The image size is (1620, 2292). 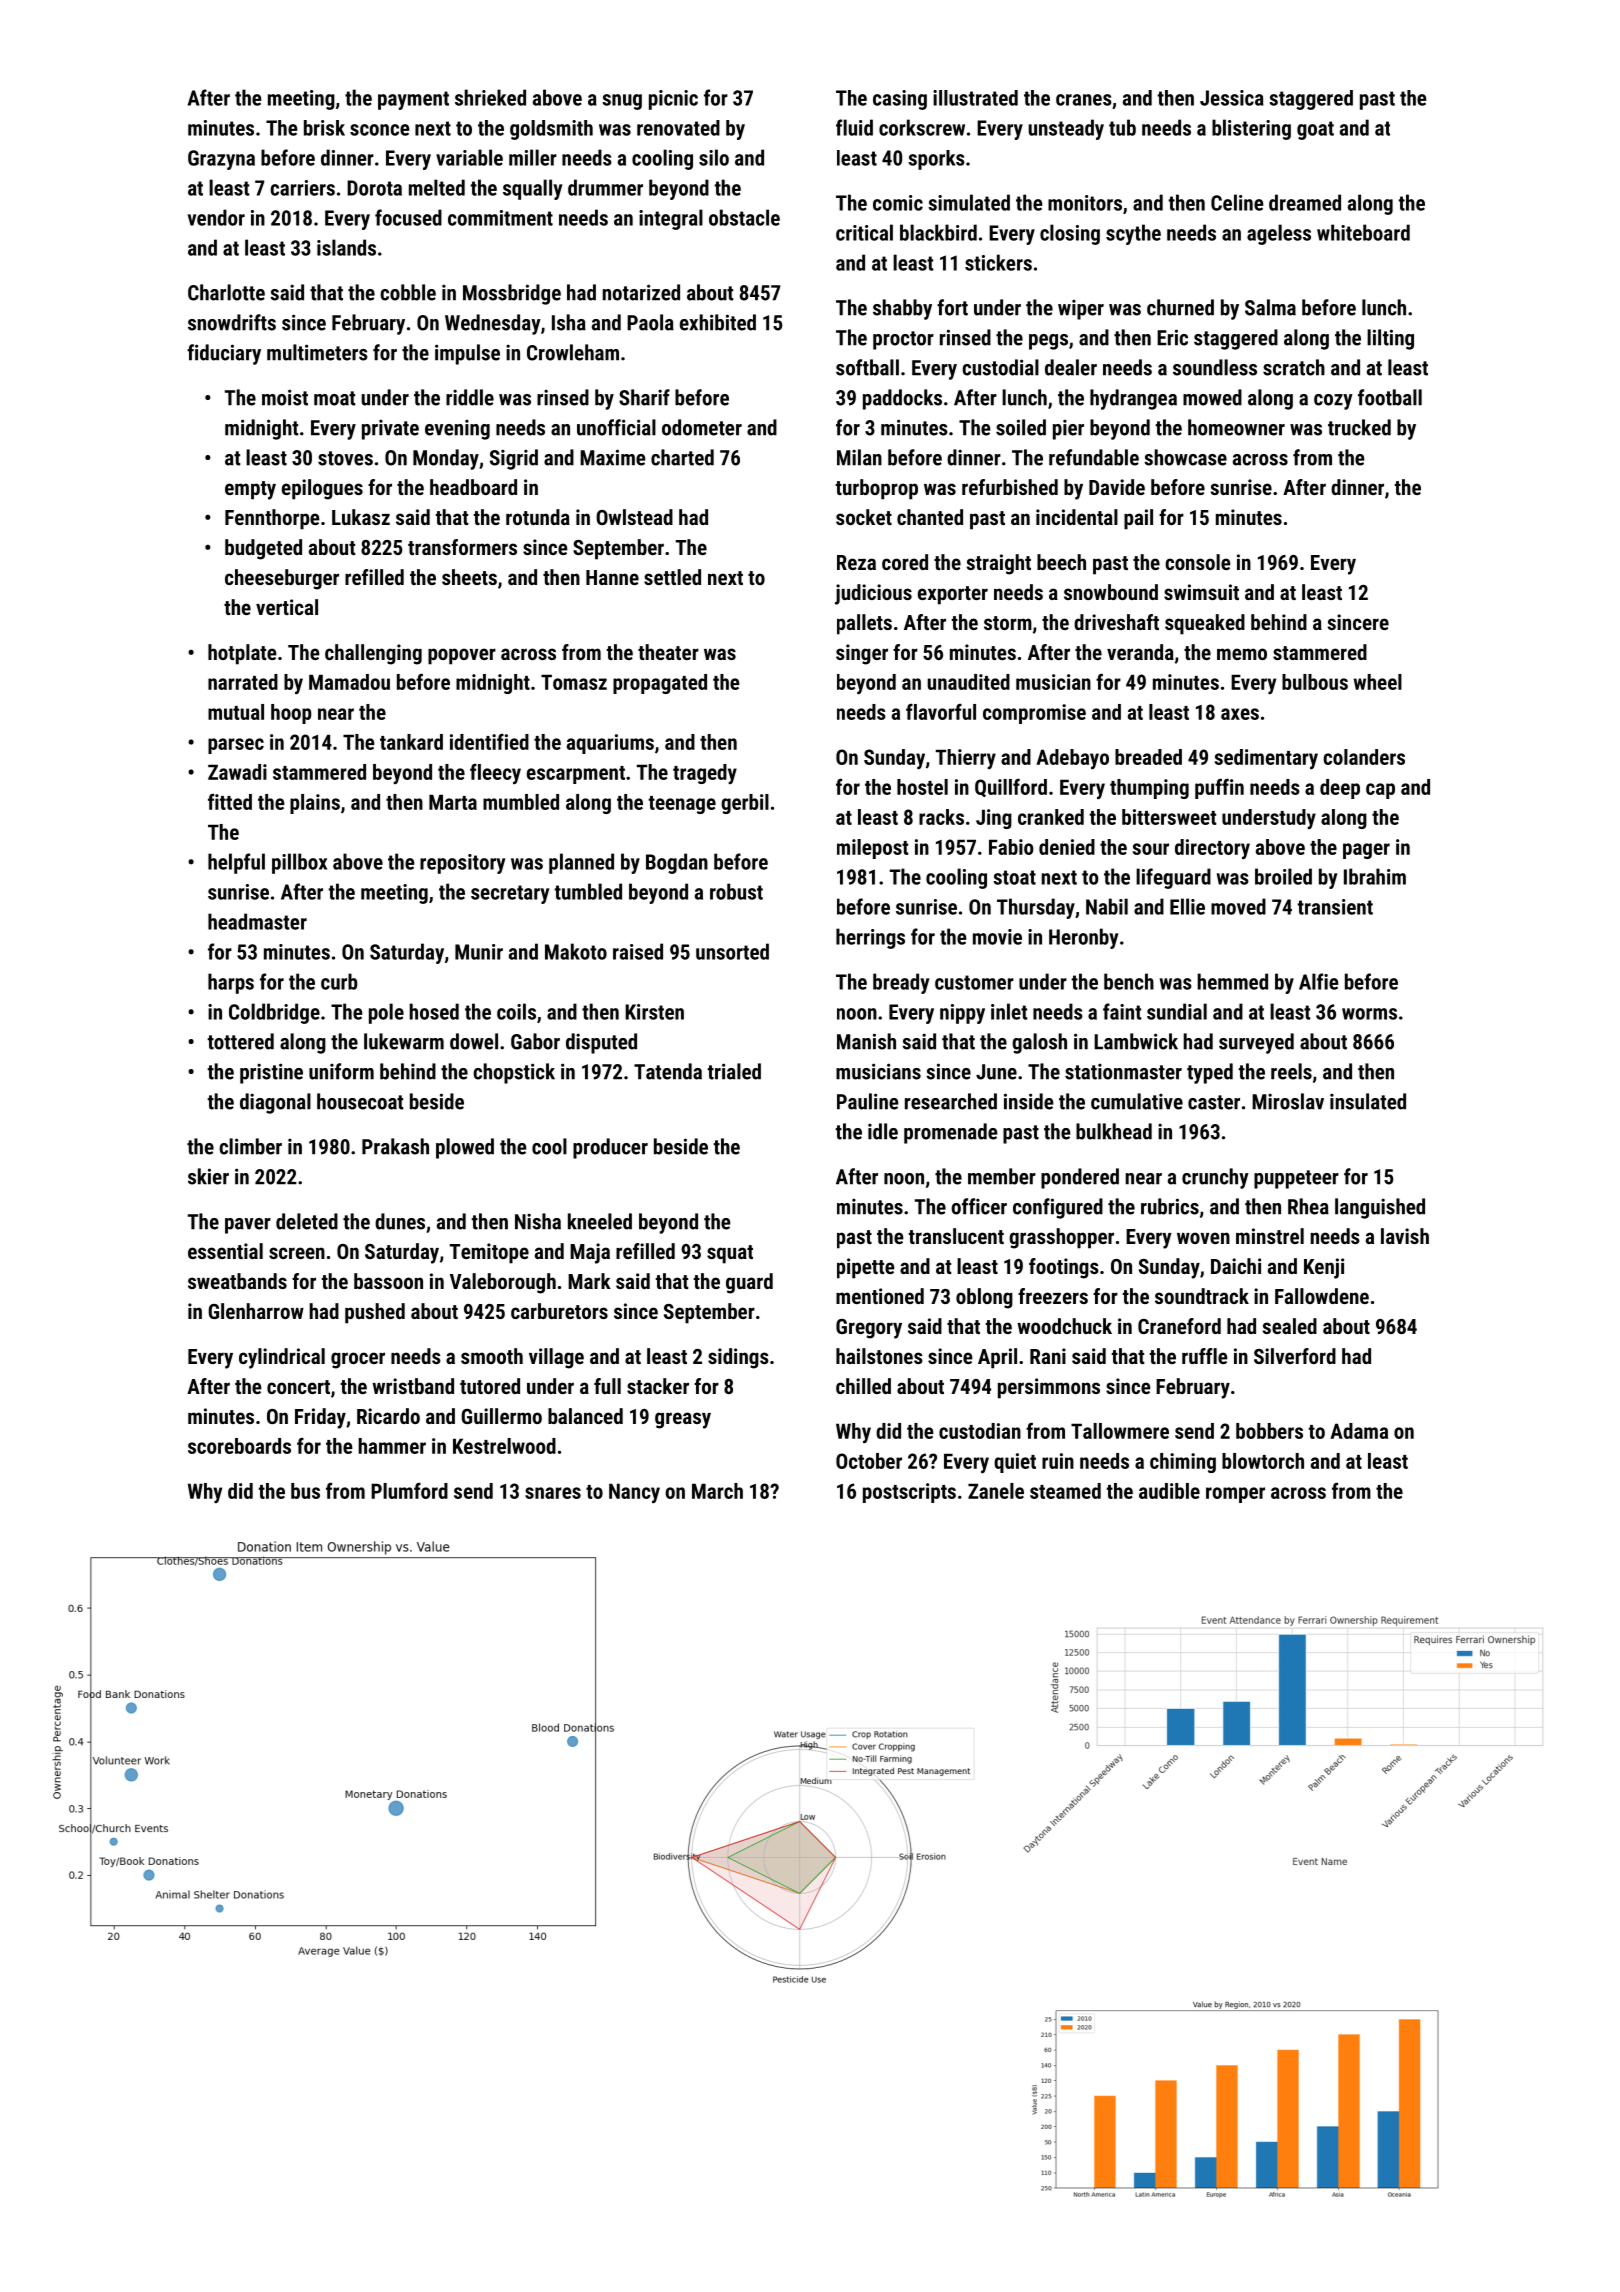 What do you see at coordinates (1081, 309) in the document?
I see `wiper` at bounding box center [1081, 309].
